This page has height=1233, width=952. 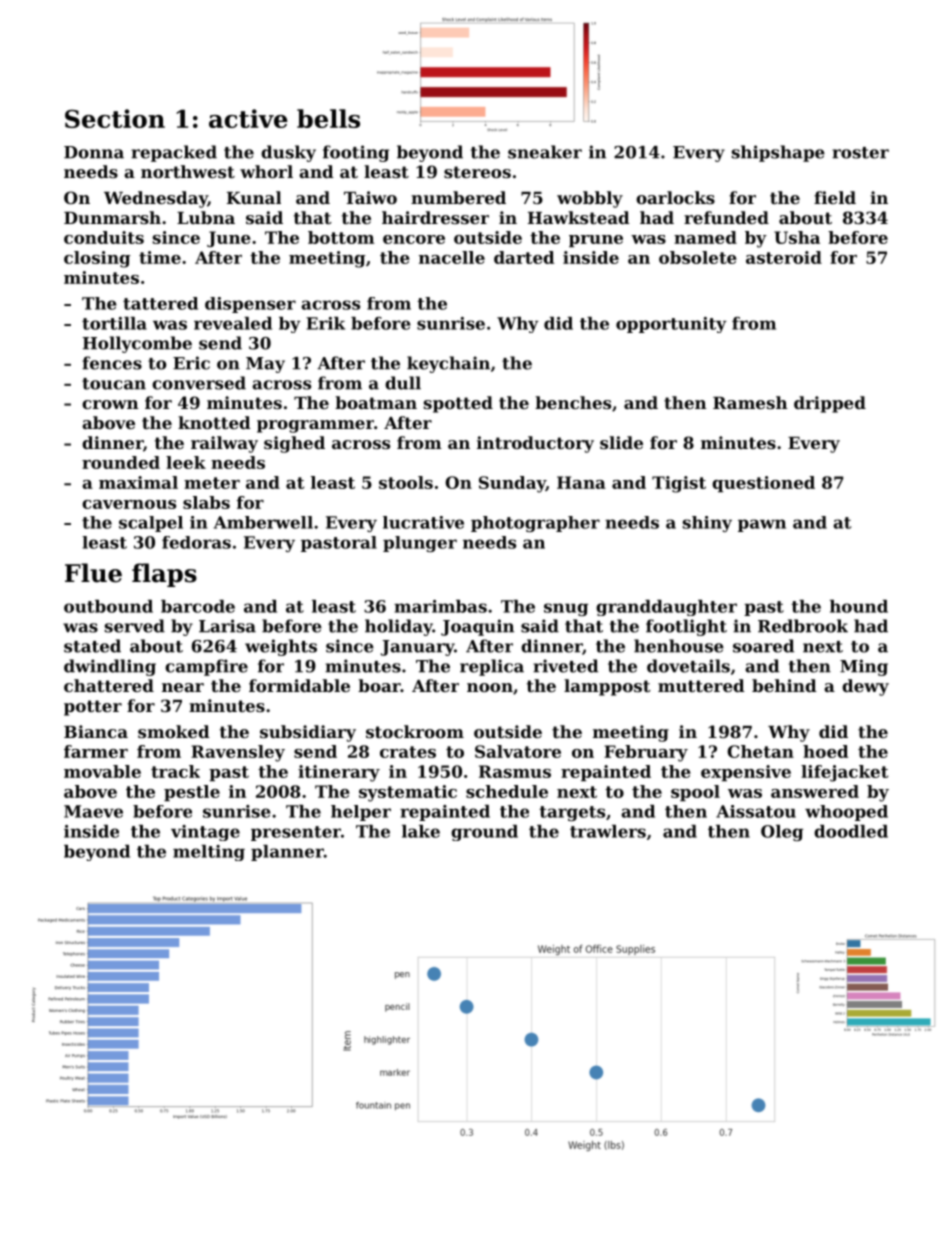 I want to click on pawn, so click(x=762, y=525).
